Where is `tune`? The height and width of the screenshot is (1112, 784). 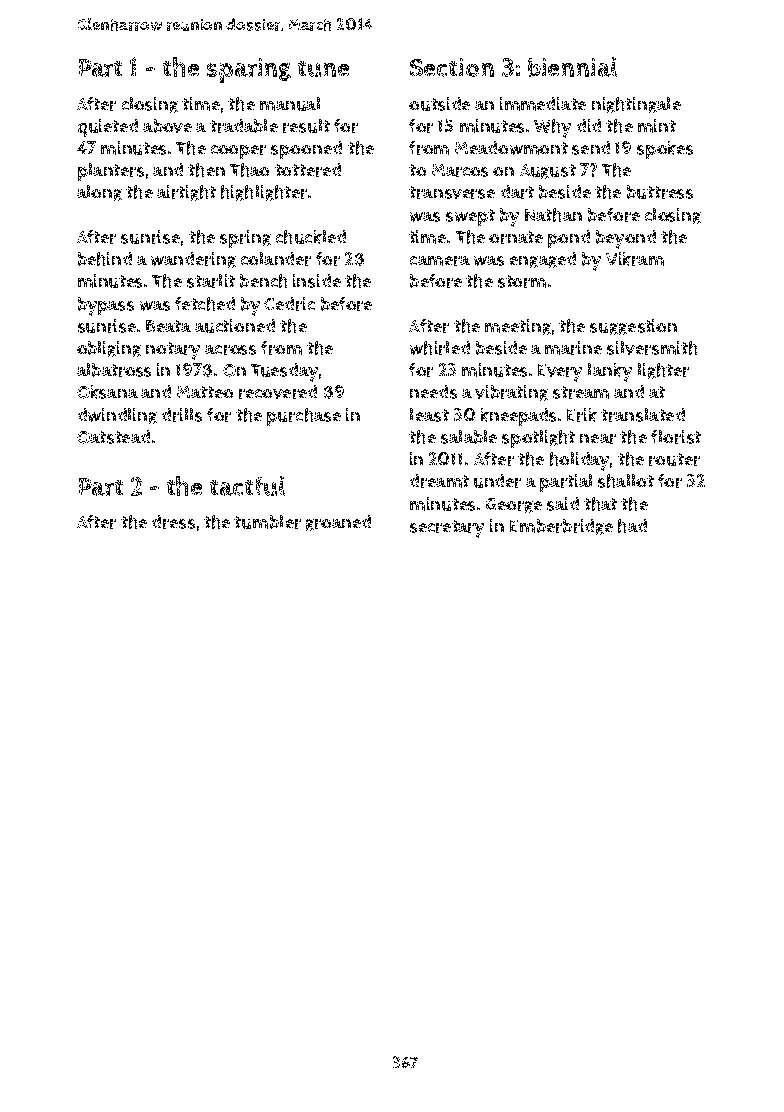
tune is located at coordinates (323, 69).
